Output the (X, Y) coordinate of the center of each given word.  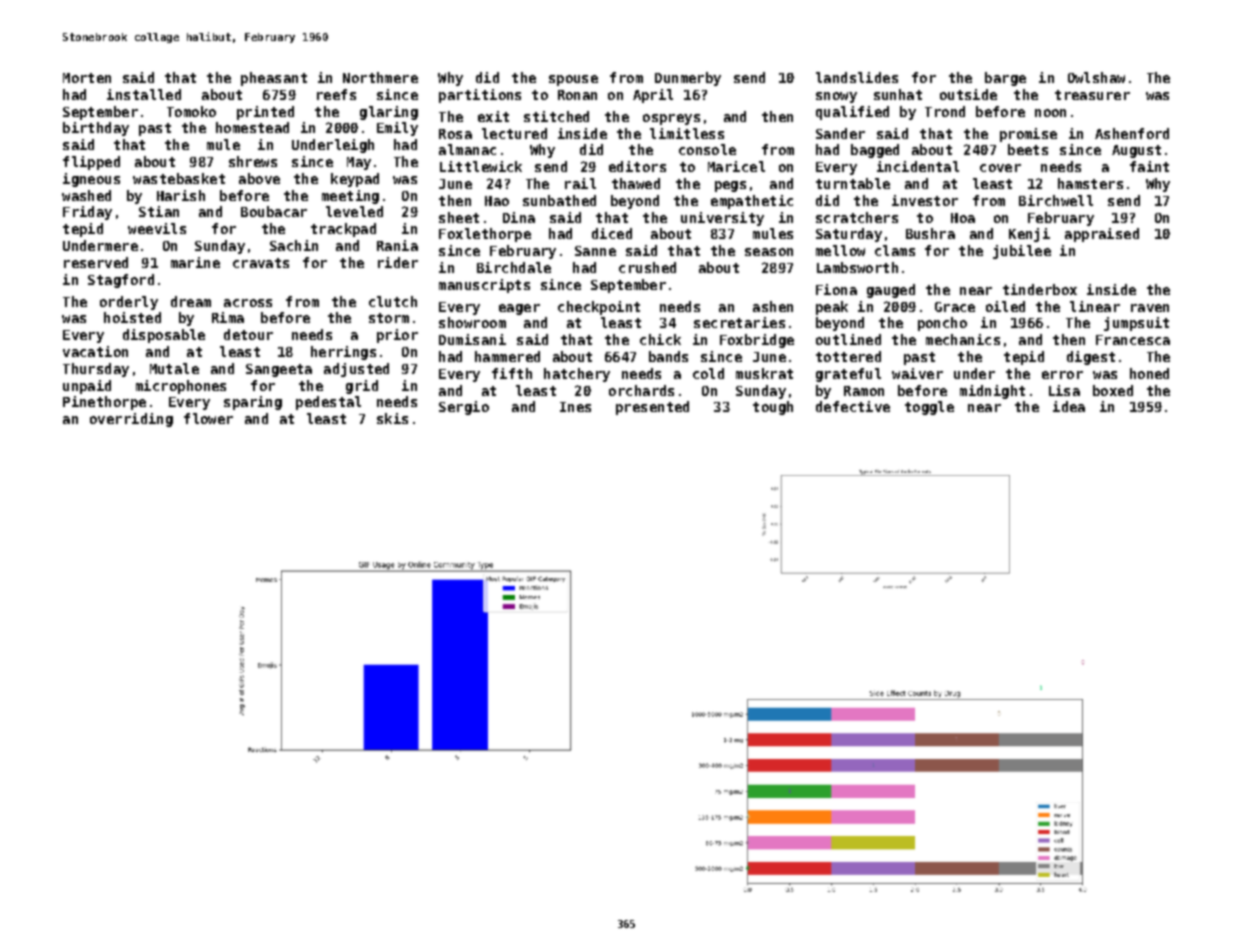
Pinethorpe (104, 403)
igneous (91, 180)
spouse (573, 80)
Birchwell (1056, 200)
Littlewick (481, 166)
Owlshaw (1096, 77)
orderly (129, 303)
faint (1149, 166)
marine (195, 262)
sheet (459, 217)
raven (1150, 308)
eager (519, 309)
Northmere (380, 77)
